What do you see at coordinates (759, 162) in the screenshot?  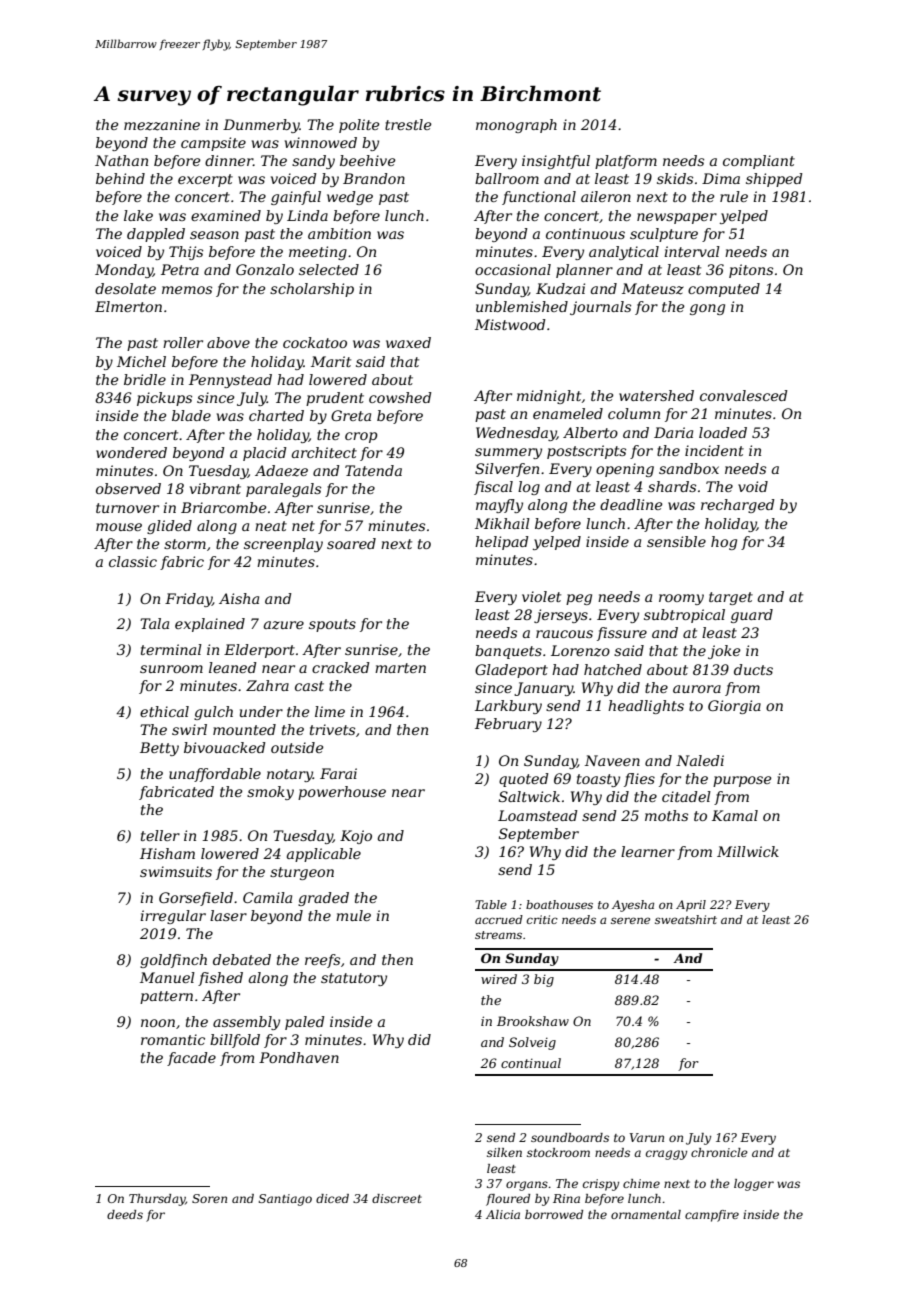 I see `compliant` at bounding box center [759, 162].
